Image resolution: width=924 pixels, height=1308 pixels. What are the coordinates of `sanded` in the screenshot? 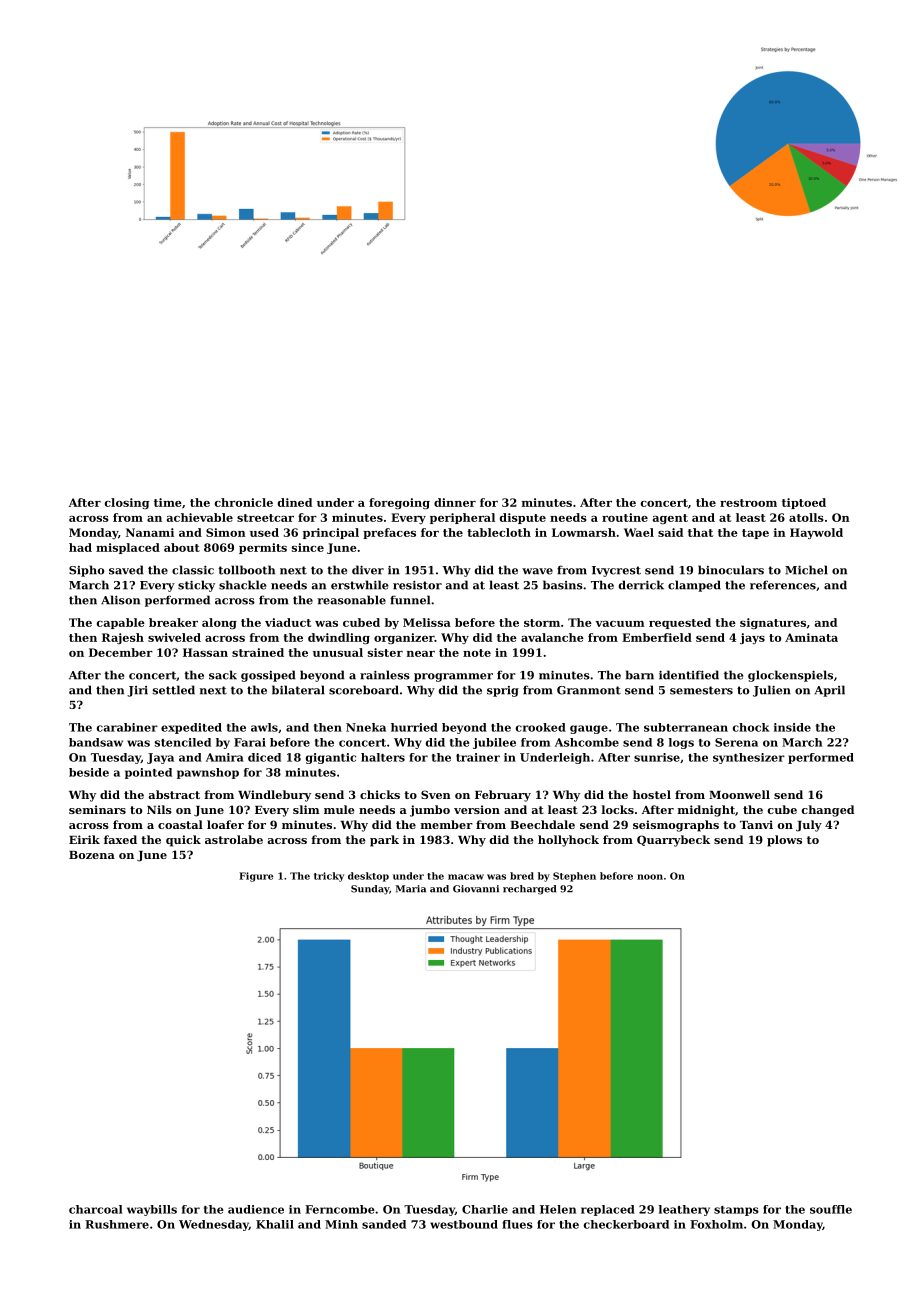 It's located at (384, 1224).
